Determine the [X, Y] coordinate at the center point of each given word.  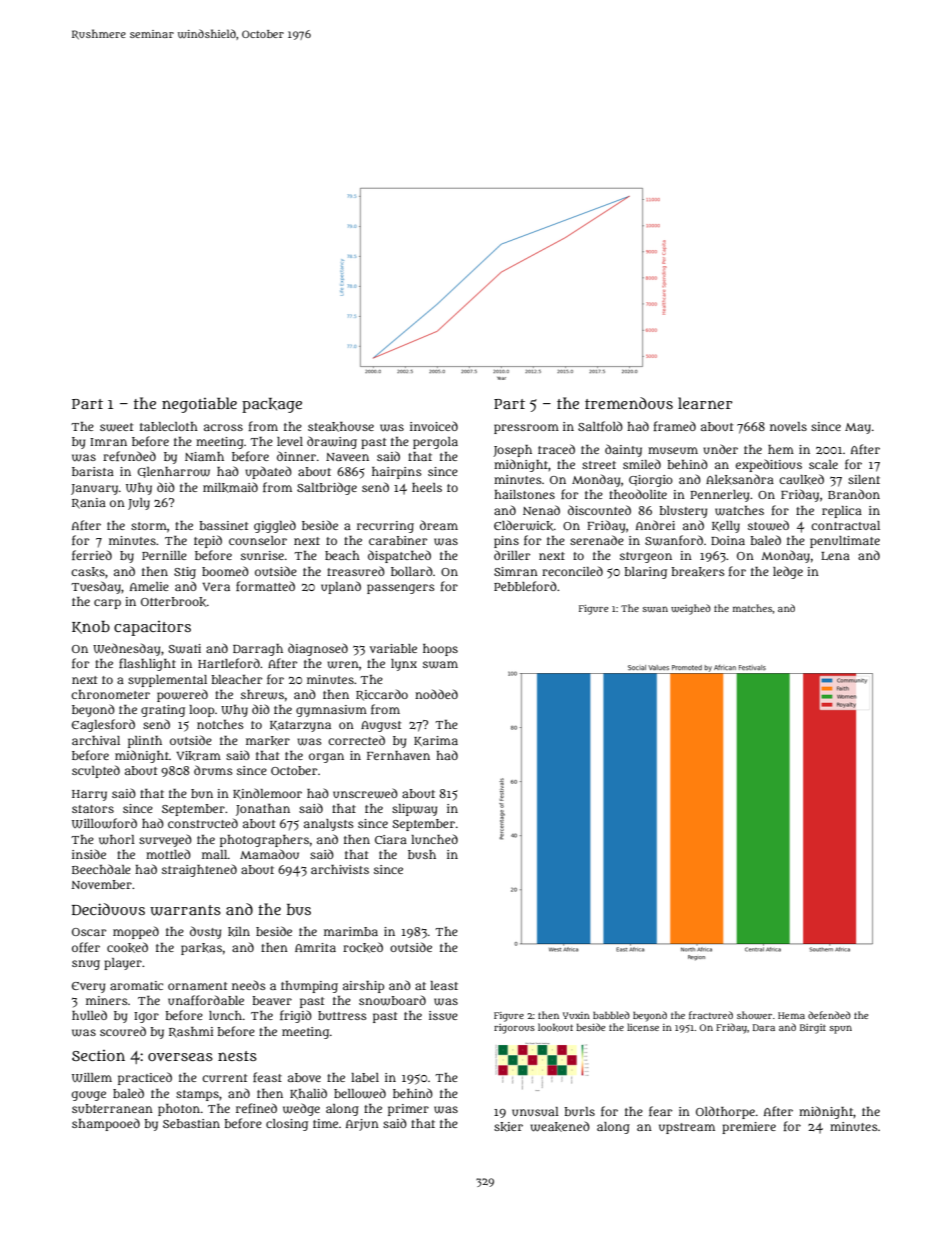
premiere [749, 1128]
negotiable [199, 405]
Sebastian [191, 1123]
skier [508, 1127]
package [272, 405]
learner [705, 403]
